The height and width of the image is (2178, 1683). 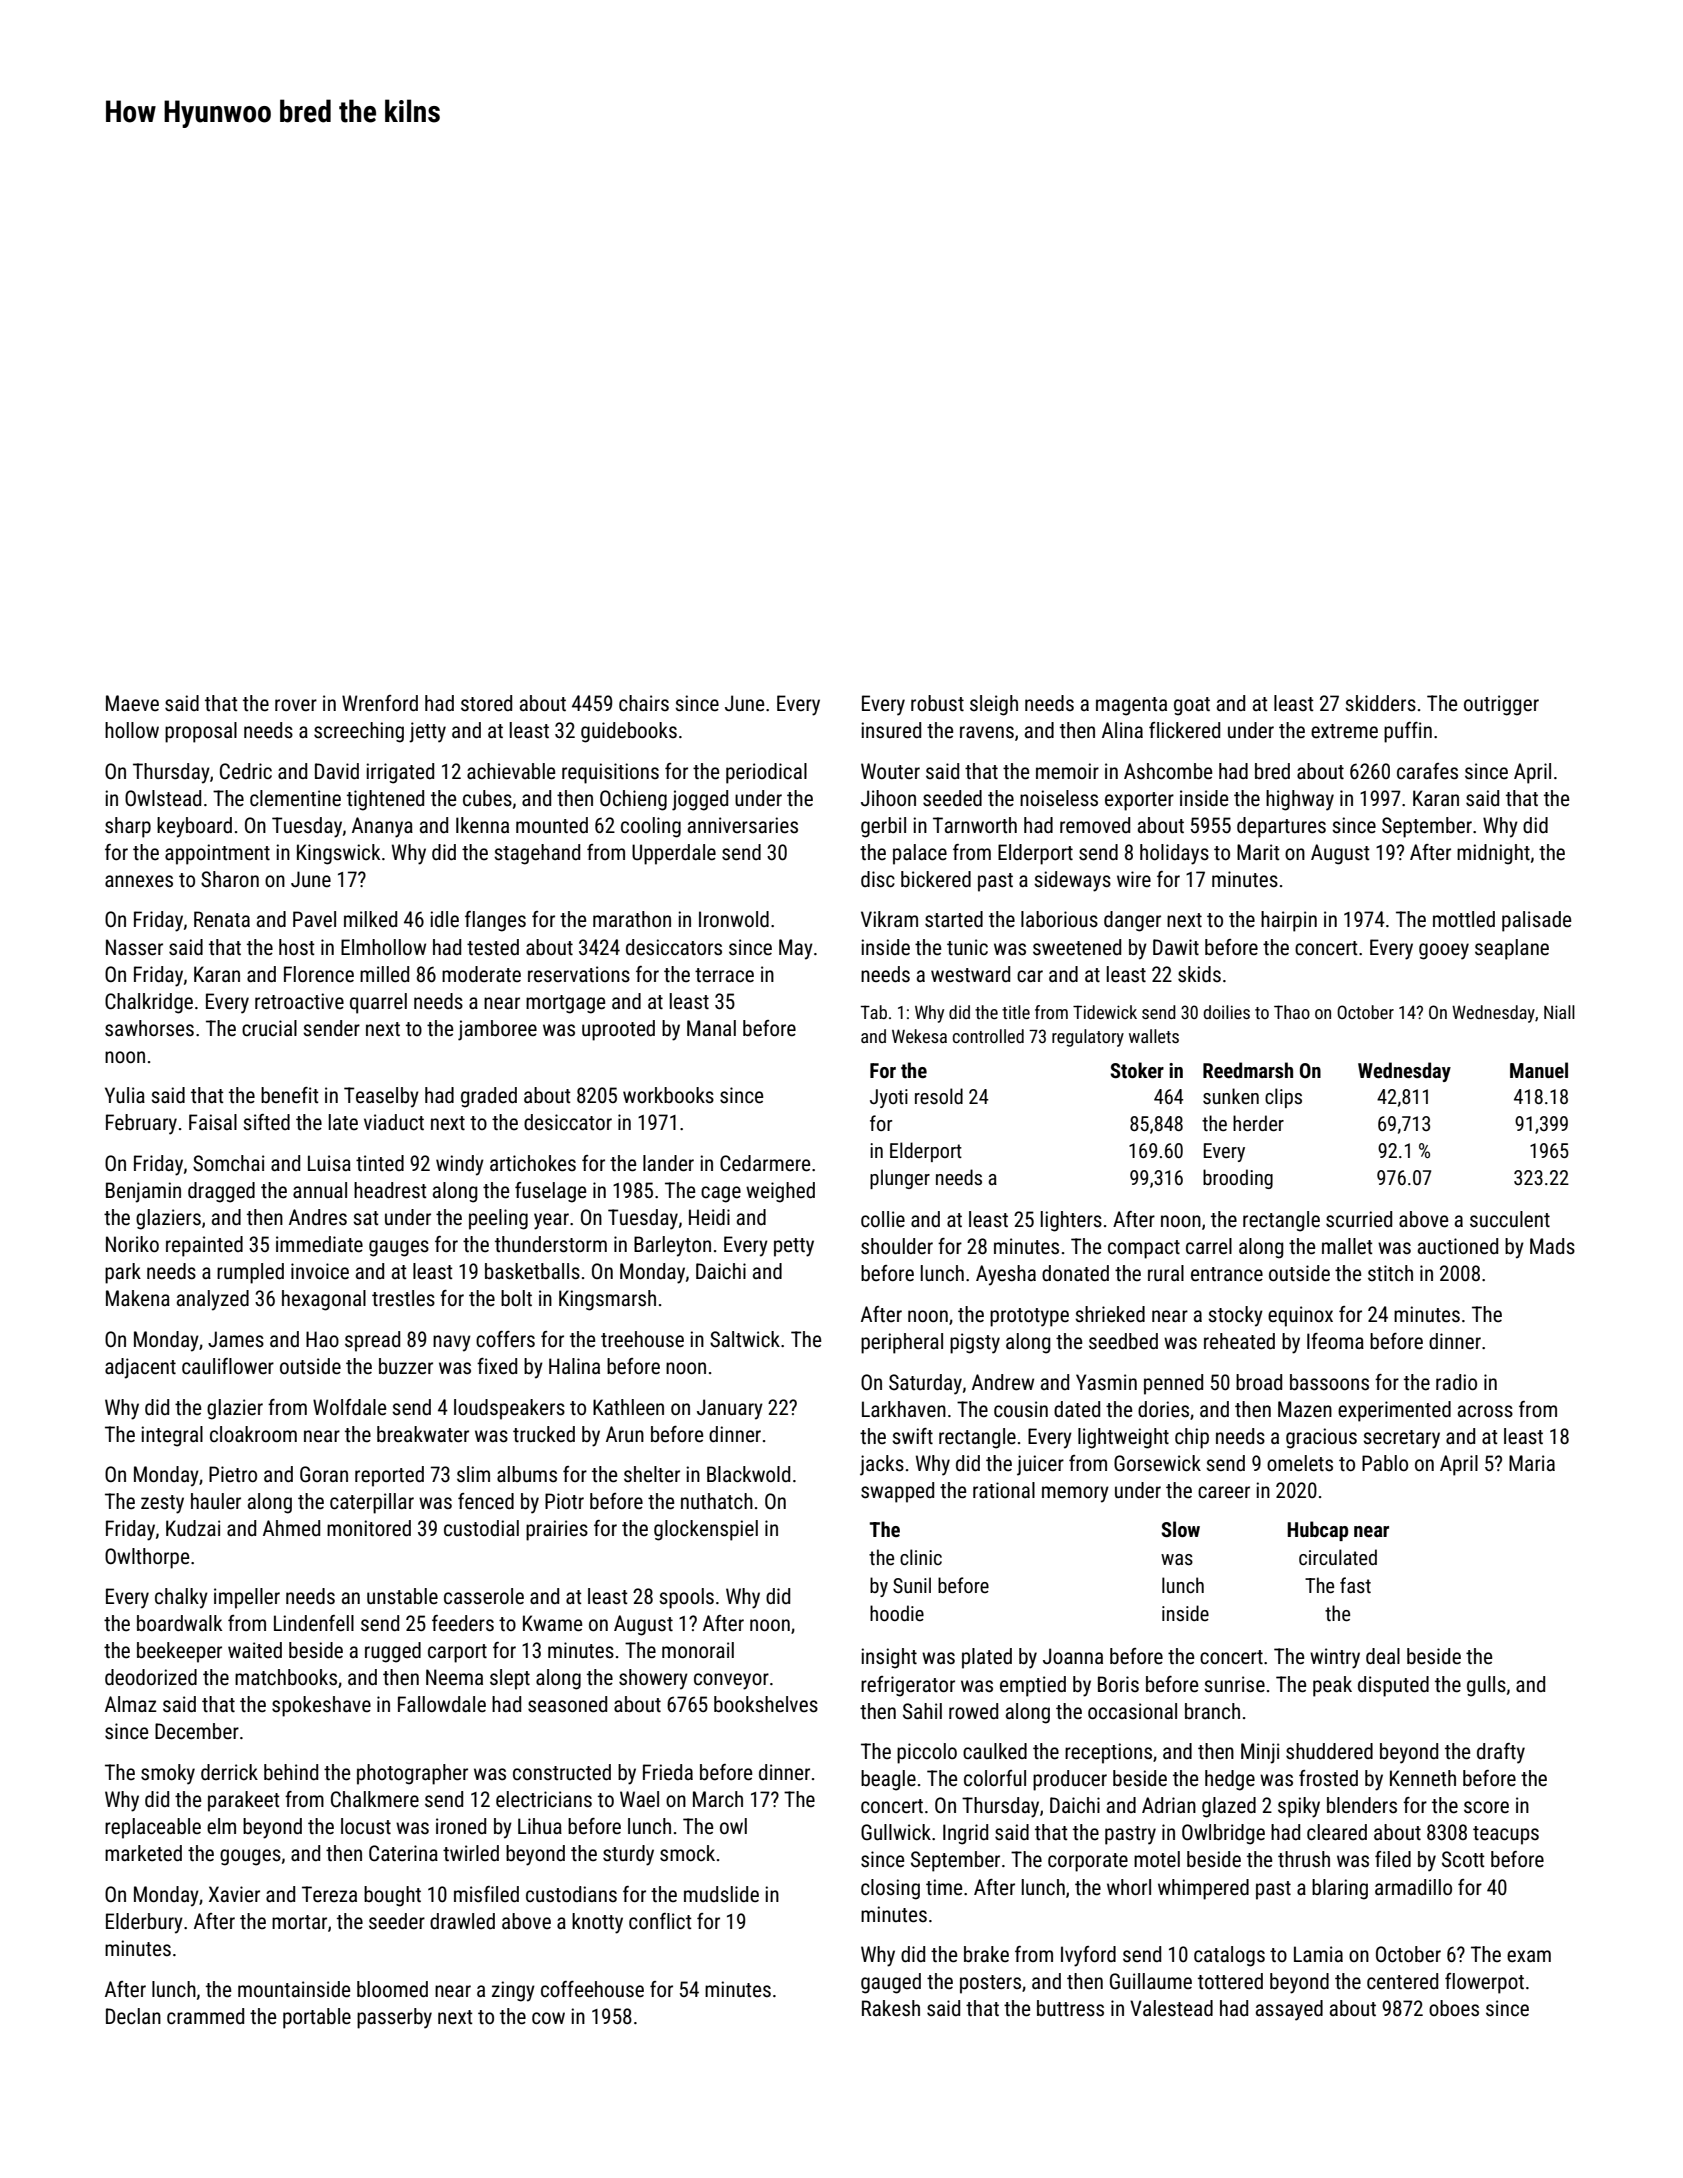 What do you see at coordinates (1401, 1439) in the image?
I see `secretary` at bounding box center [1401, 1439].
